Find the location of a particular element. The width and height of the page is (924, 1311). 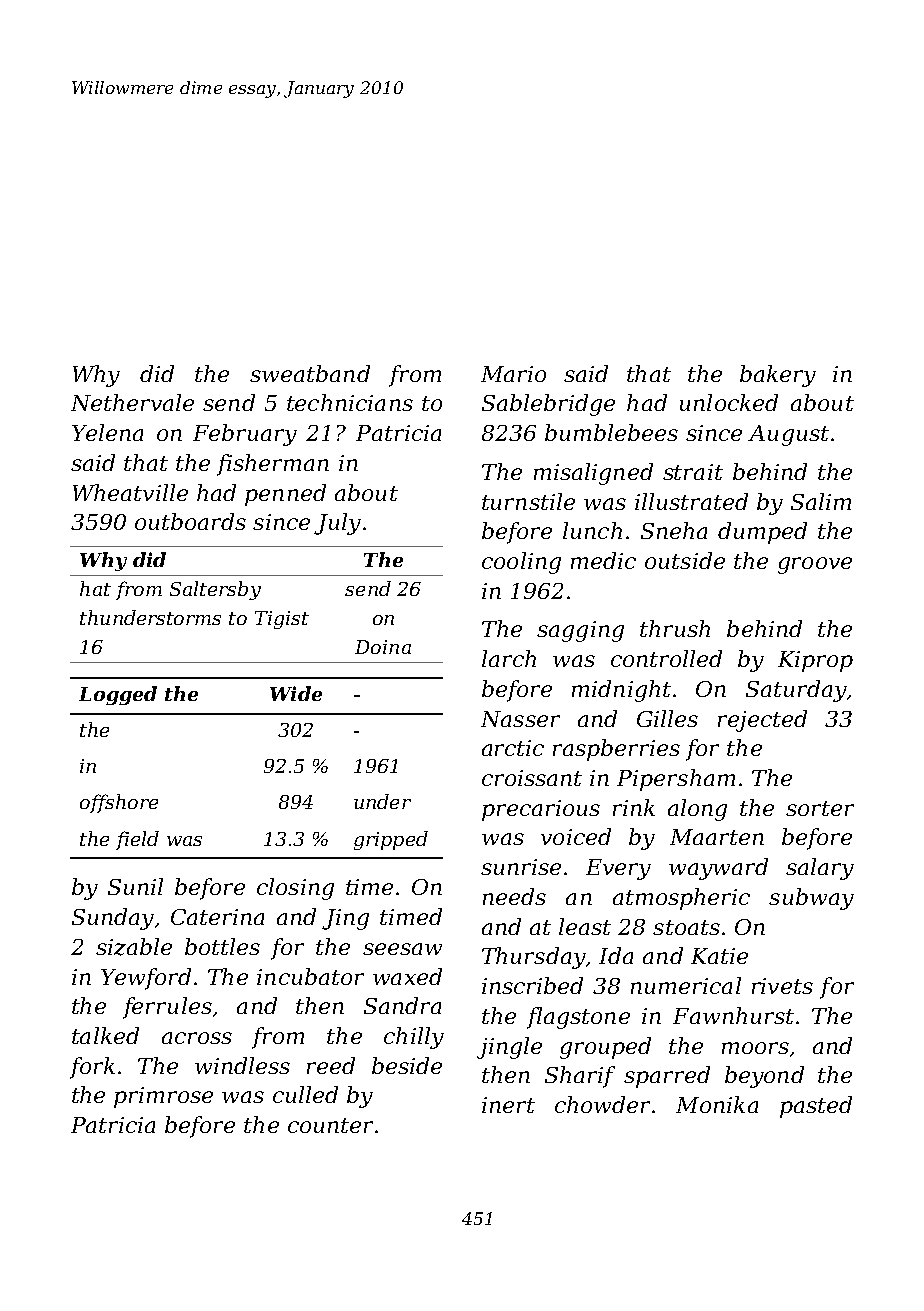

turnstile is located at coordinates (528, 501).
